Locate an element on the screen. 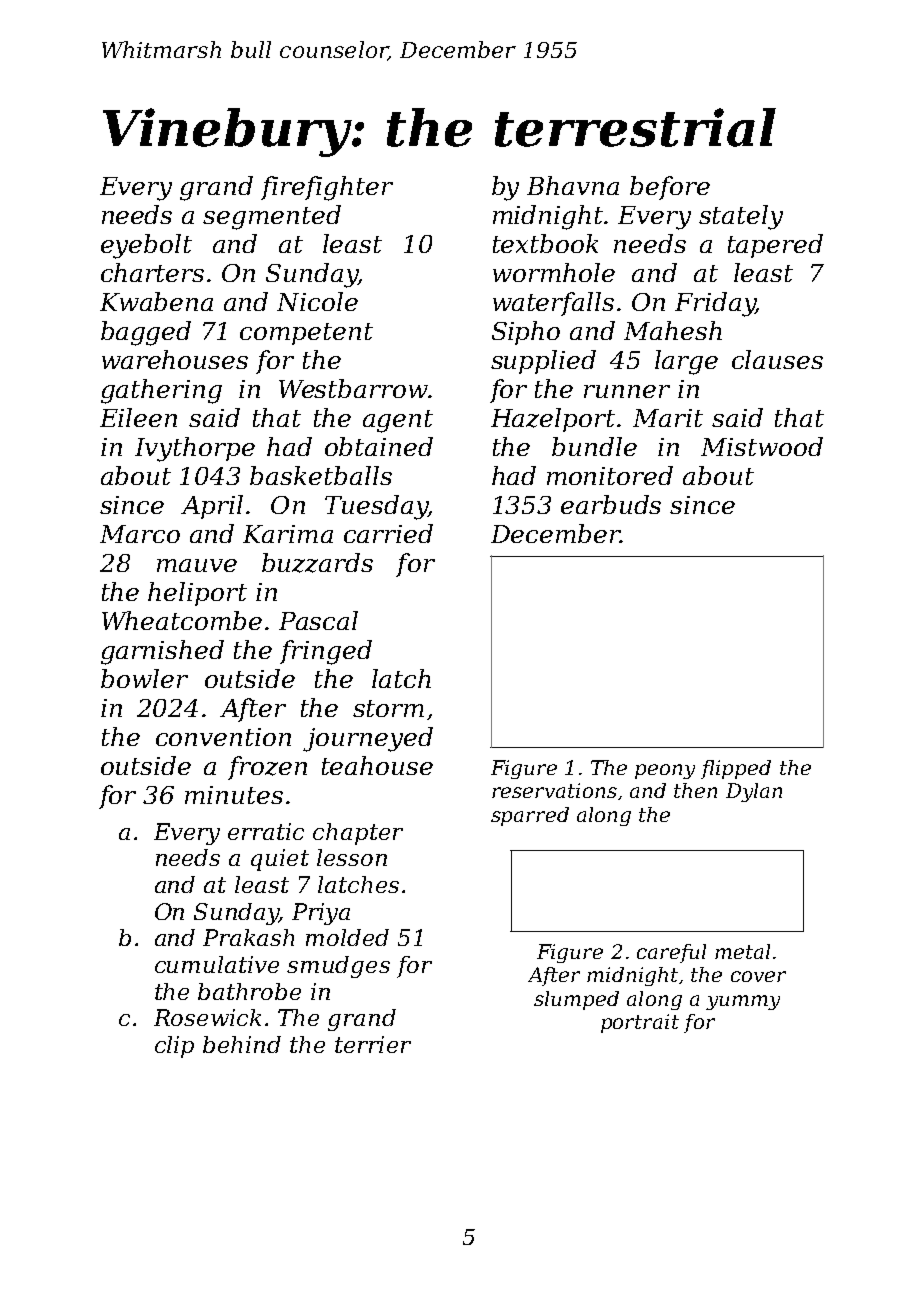 The height and width of the screenshot is (1311, 924). before is located at coordinates (670, 188).
